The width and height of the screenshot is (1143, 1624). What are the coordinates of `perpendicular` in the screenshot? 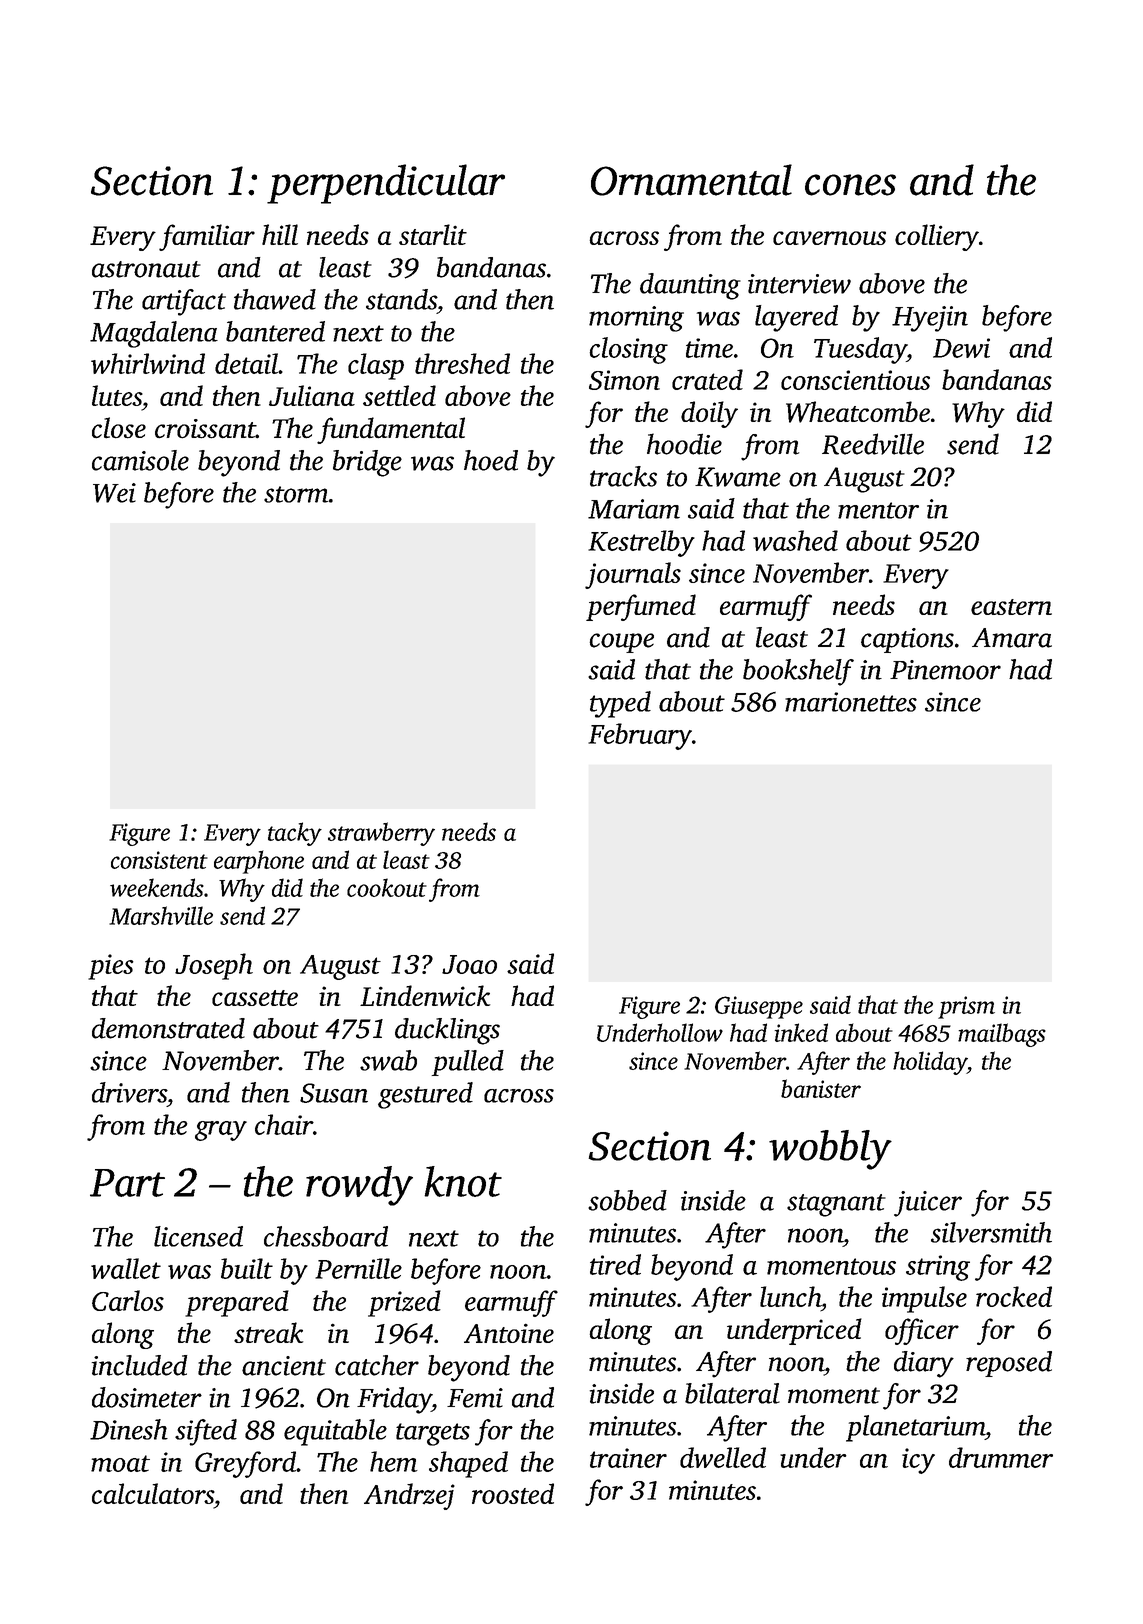 It's located at (386, 184).
